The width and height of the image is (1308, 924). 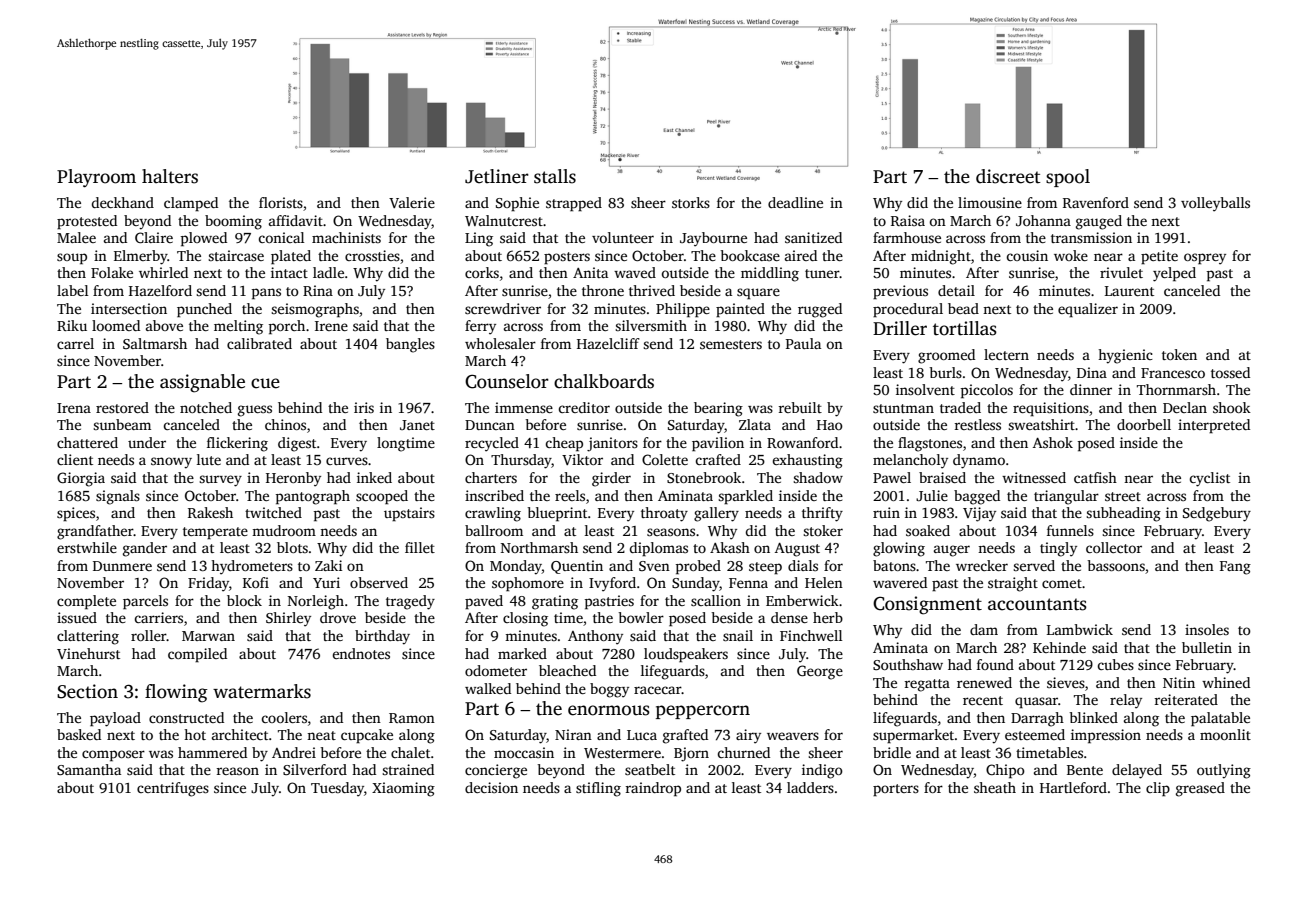 I want to click on ferry, so click(x=480, y=327).
